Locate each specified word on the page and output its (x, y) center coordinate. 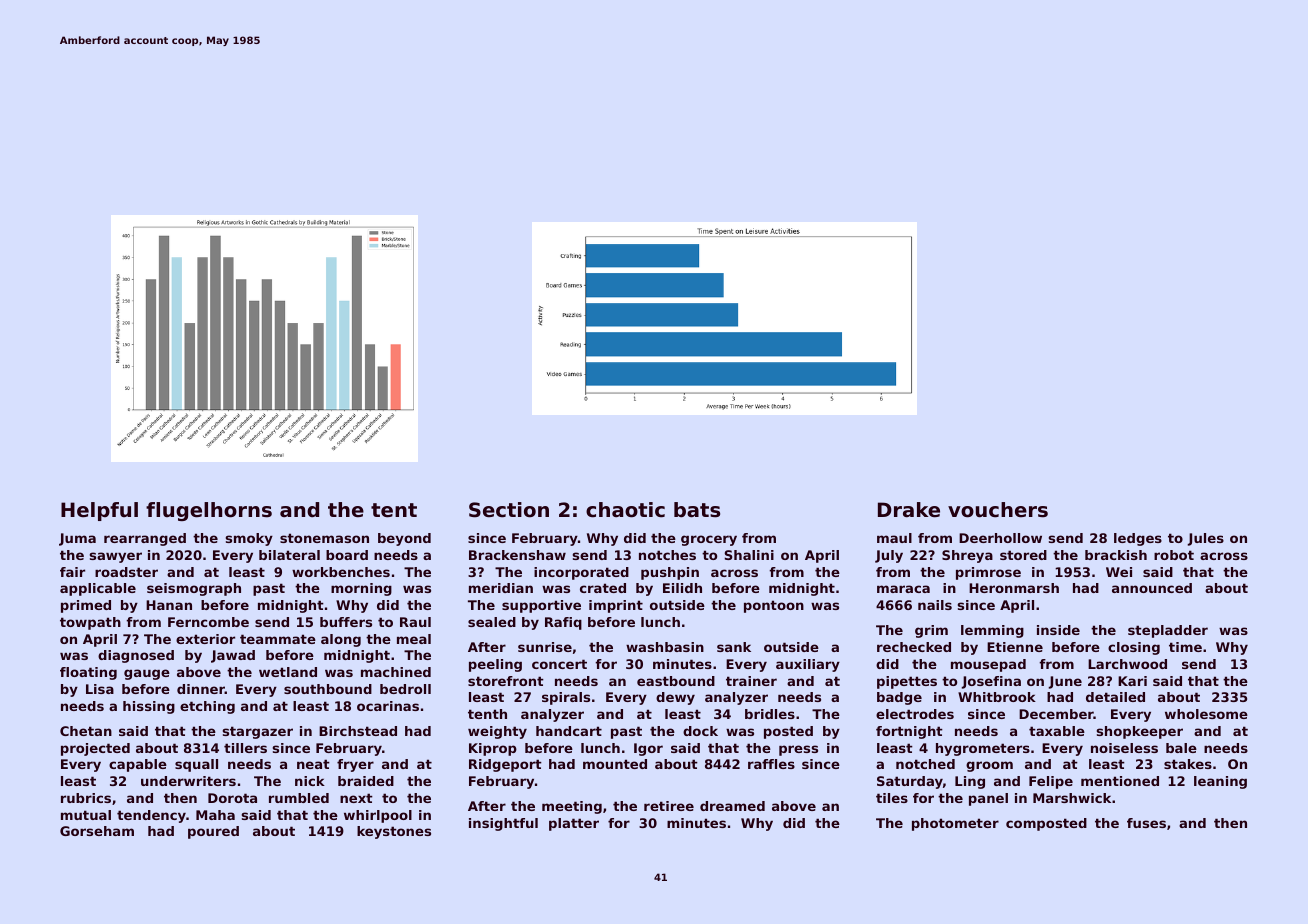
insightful (503, 824)
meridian (501, 588)
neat (313, 764)
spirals (566, 698)
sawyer (116, 557)
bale (1181, 748)
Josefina (991, 682)
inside (1058, 630)
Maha (215, 815)
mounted (615, 764)
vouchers (998, 510)
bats (697, 510)
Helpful (99, 511)
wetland (288, 672)
